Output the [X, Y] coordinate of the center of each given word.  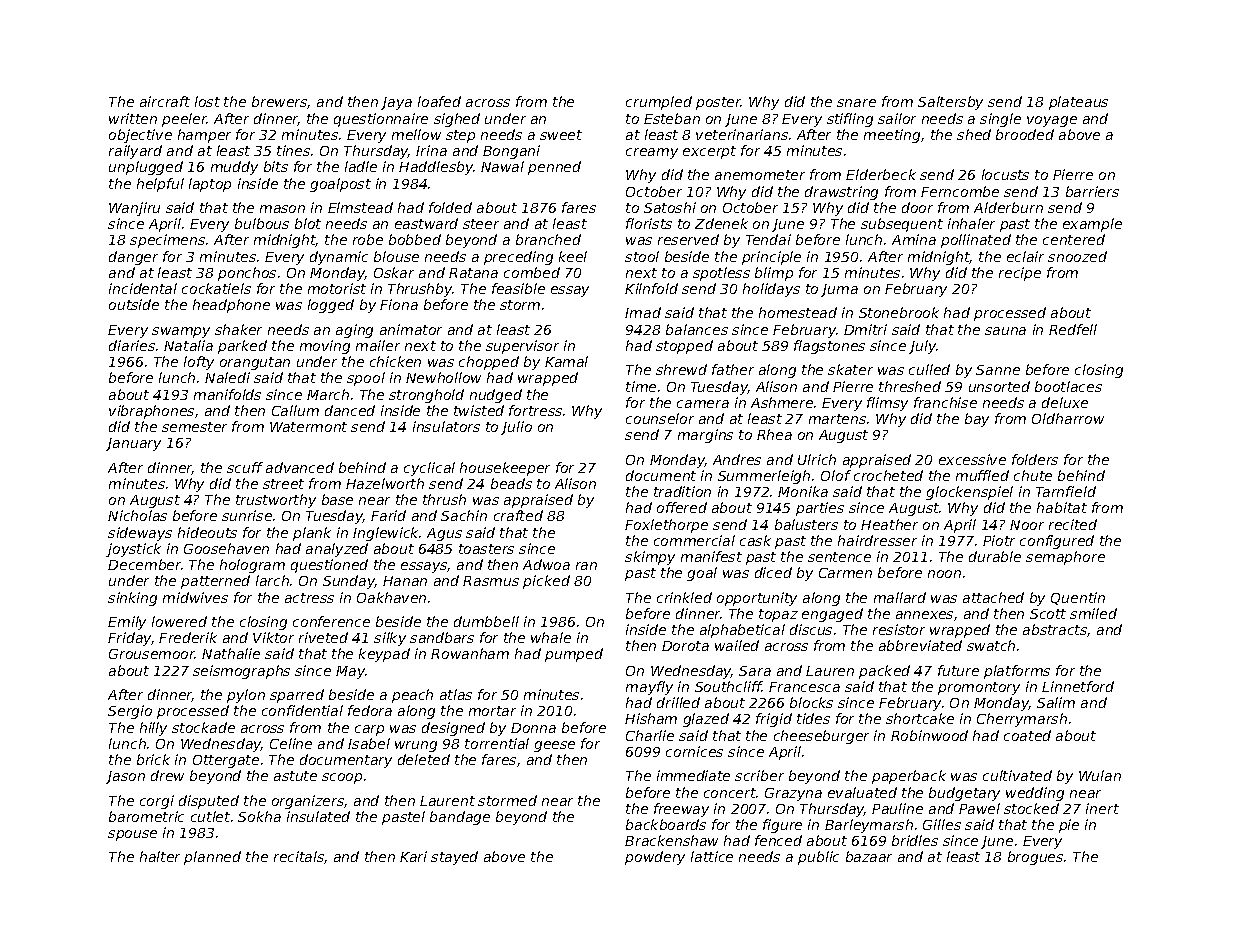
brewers [280, 102]
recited [1073, 524]
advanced [300, 467]
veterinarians [742, 134]
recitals [299, 856]
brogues [1035, 858]
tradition [682, 491]
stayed [454, 858]
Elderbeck [881, 174]
